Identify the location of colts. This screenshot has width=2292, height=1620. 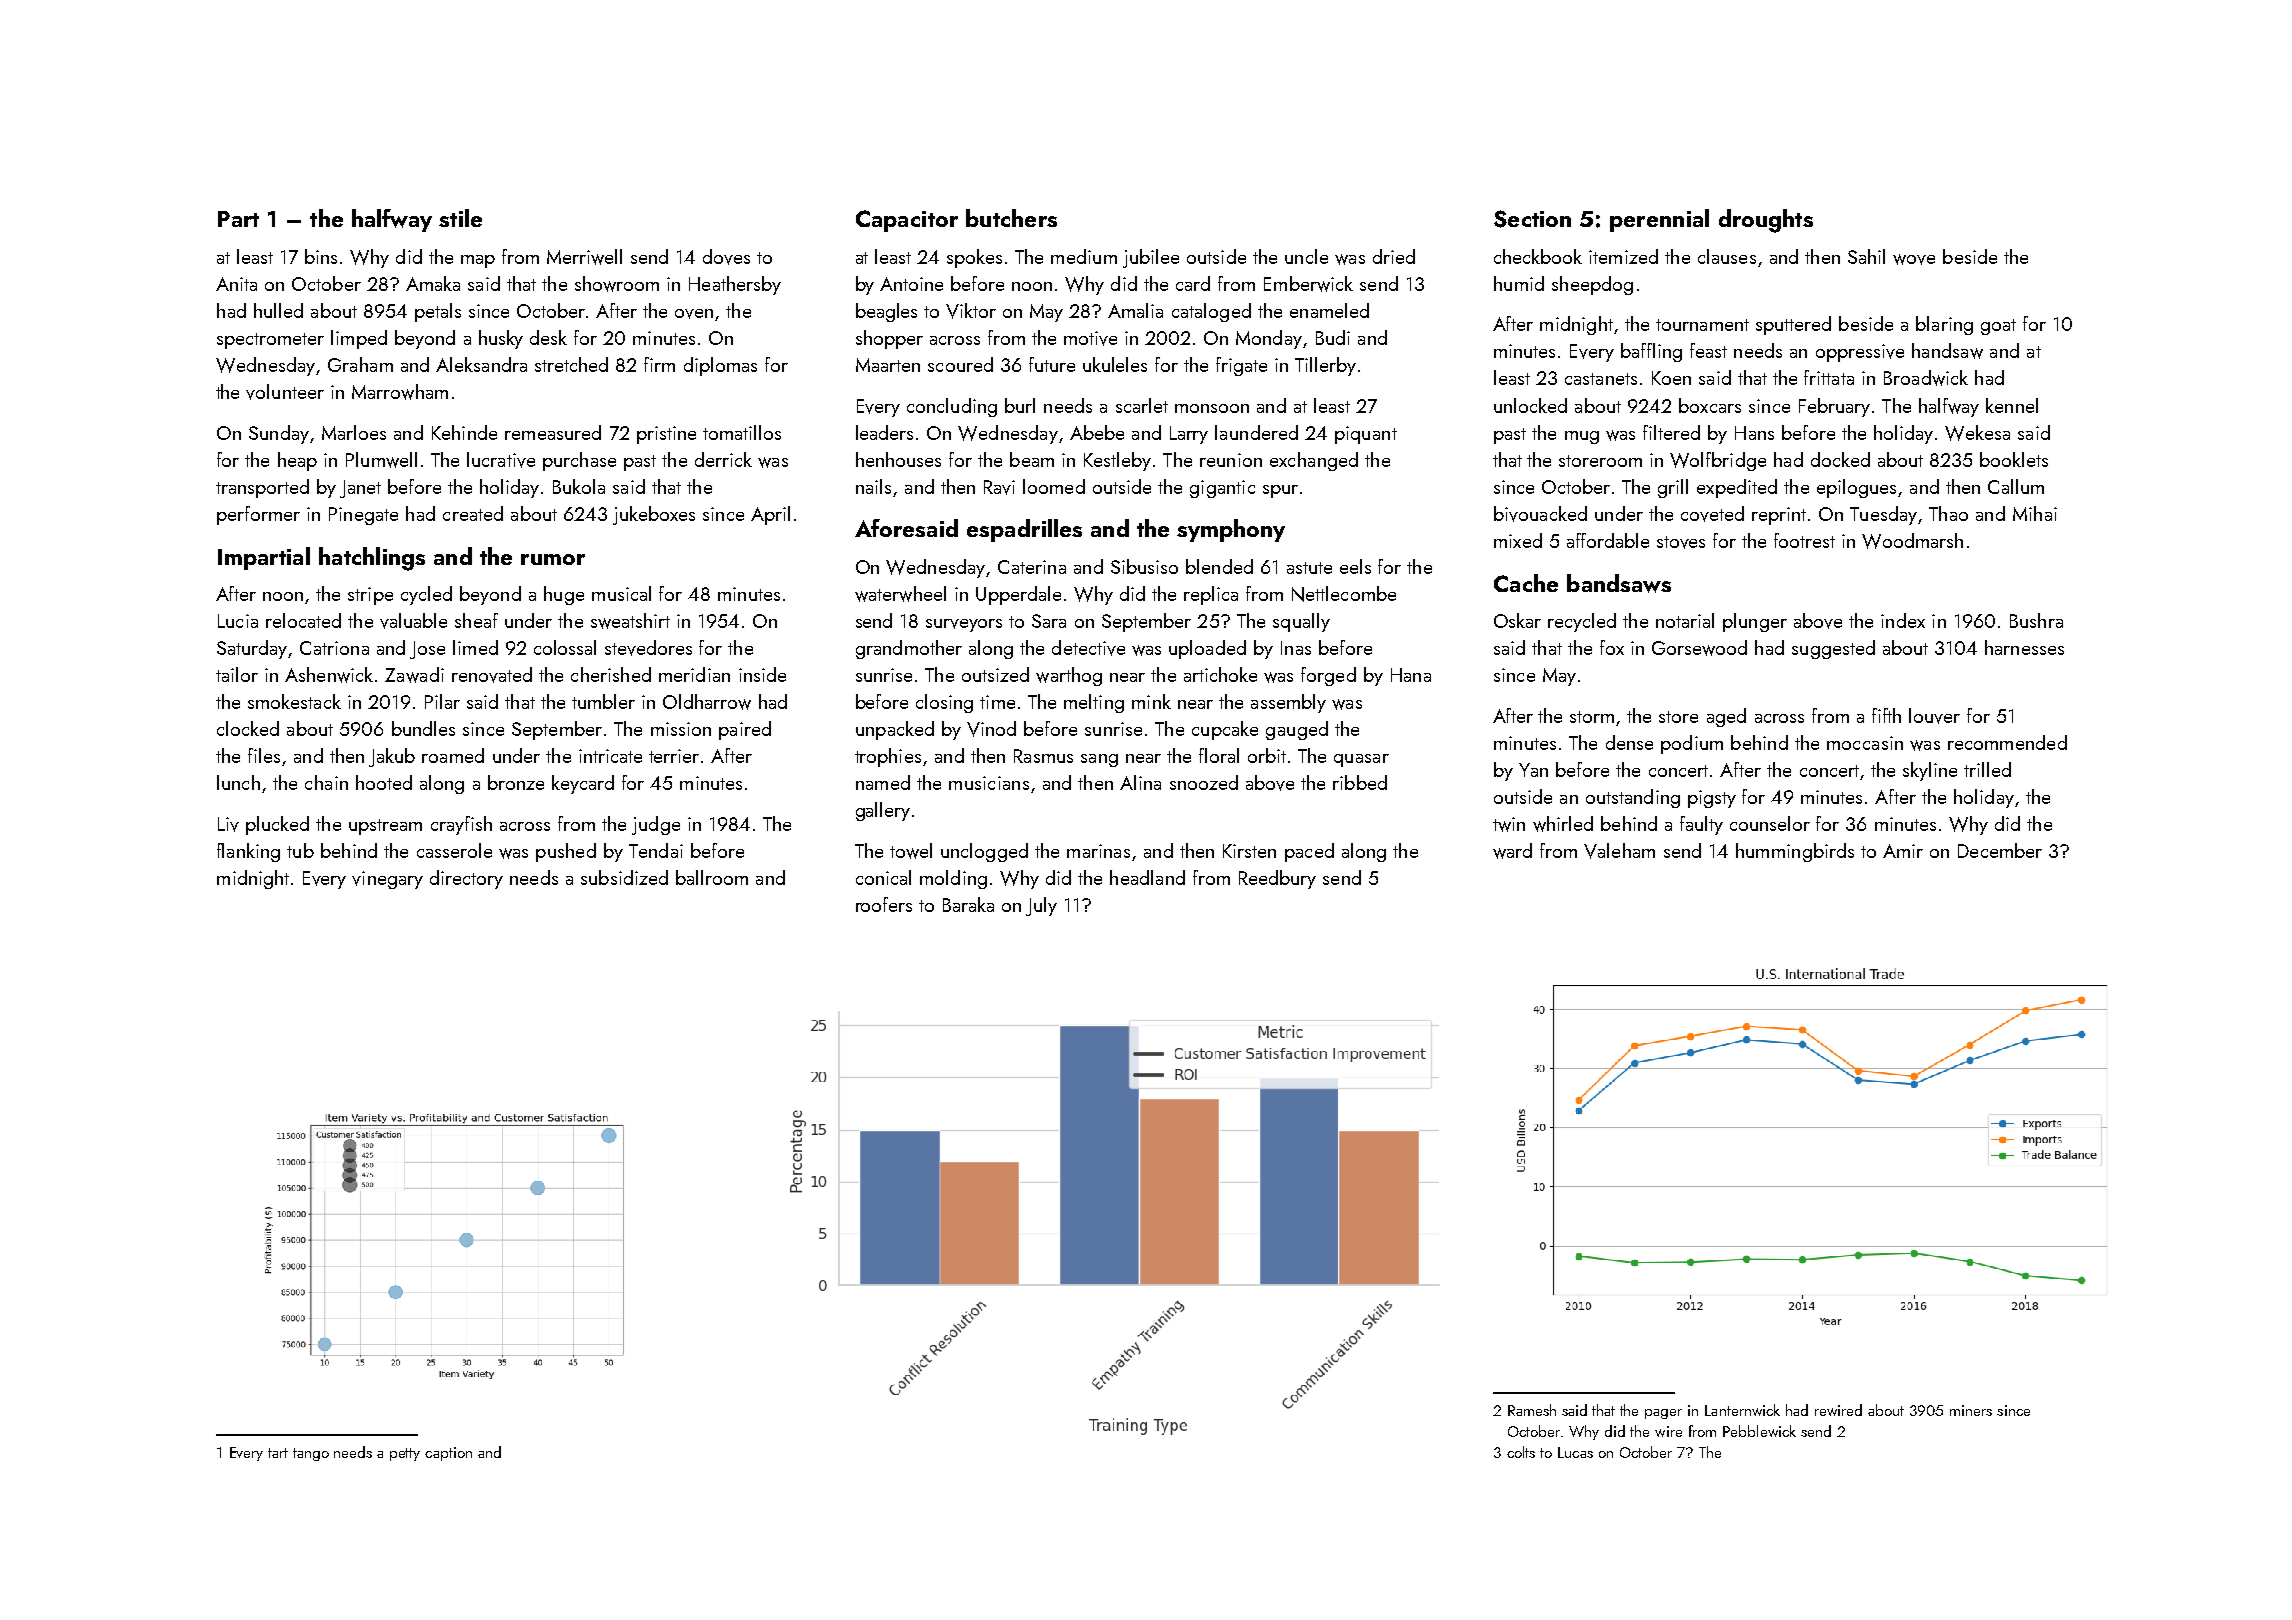
(1521, 1452).
